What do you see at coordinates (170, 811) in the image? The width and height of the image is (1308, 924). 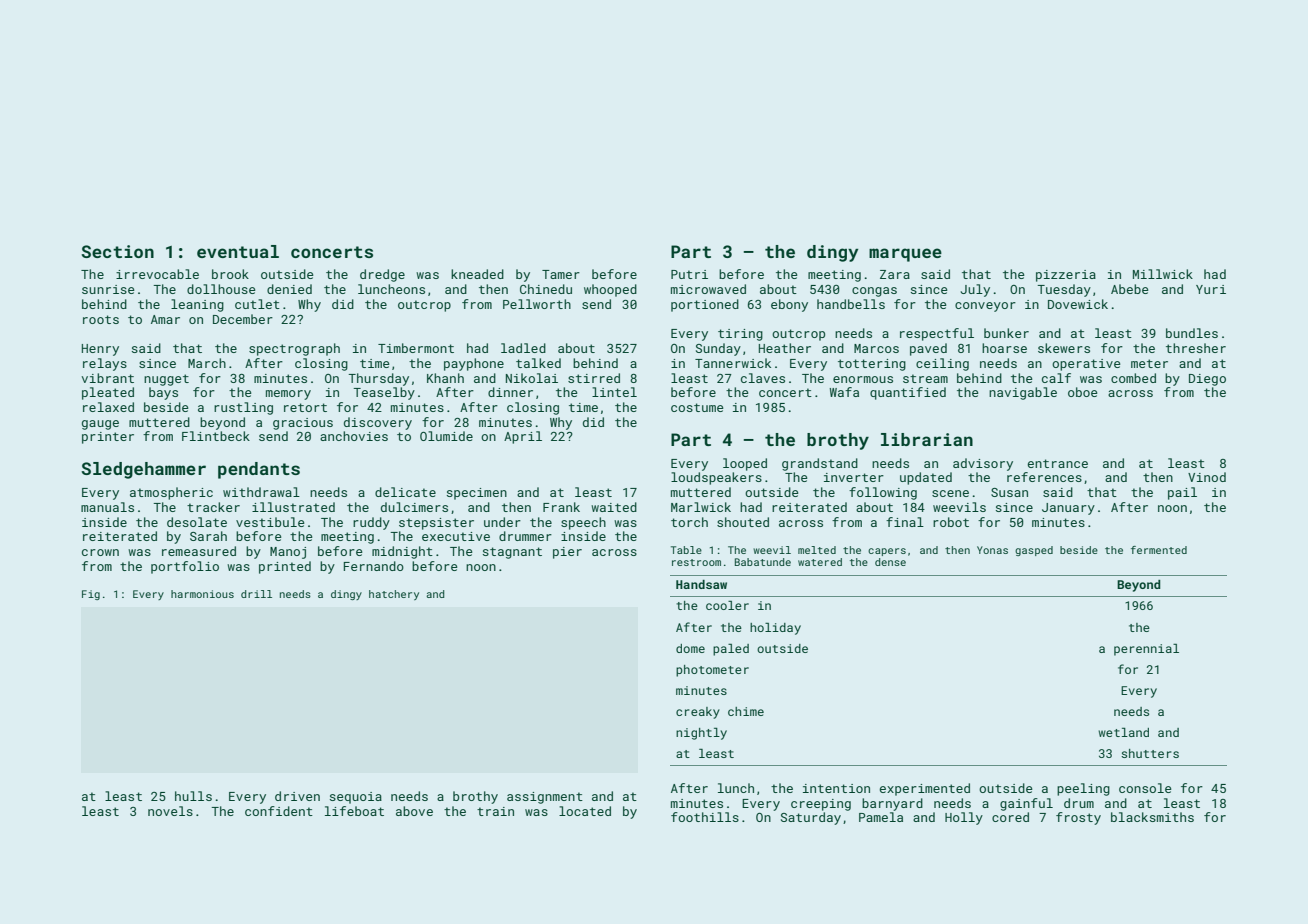 I see `novels` at bounding box center [170, 811].
